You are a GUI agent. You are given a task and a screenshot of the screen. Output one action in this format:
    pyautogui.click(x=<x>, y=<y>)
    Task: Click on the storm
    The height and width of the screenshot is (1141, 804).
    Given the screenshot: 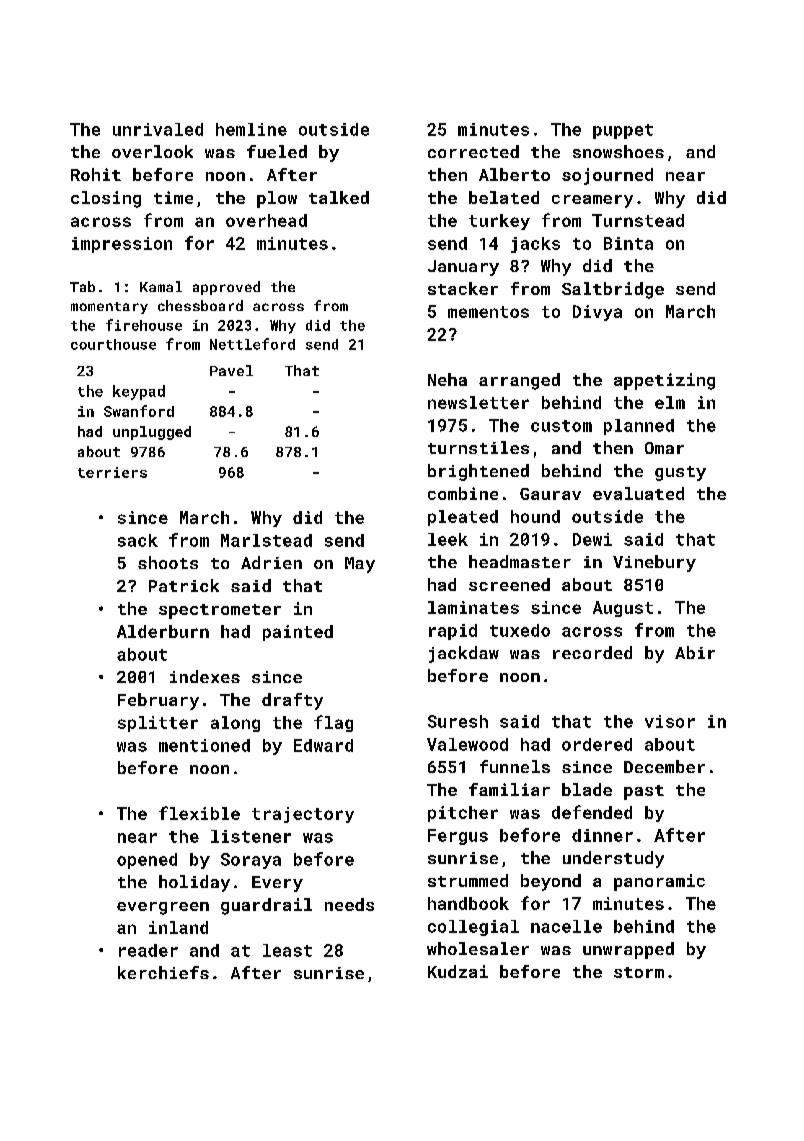 What is the action you would take?
    pyautogui.click(x=639, y=972)
